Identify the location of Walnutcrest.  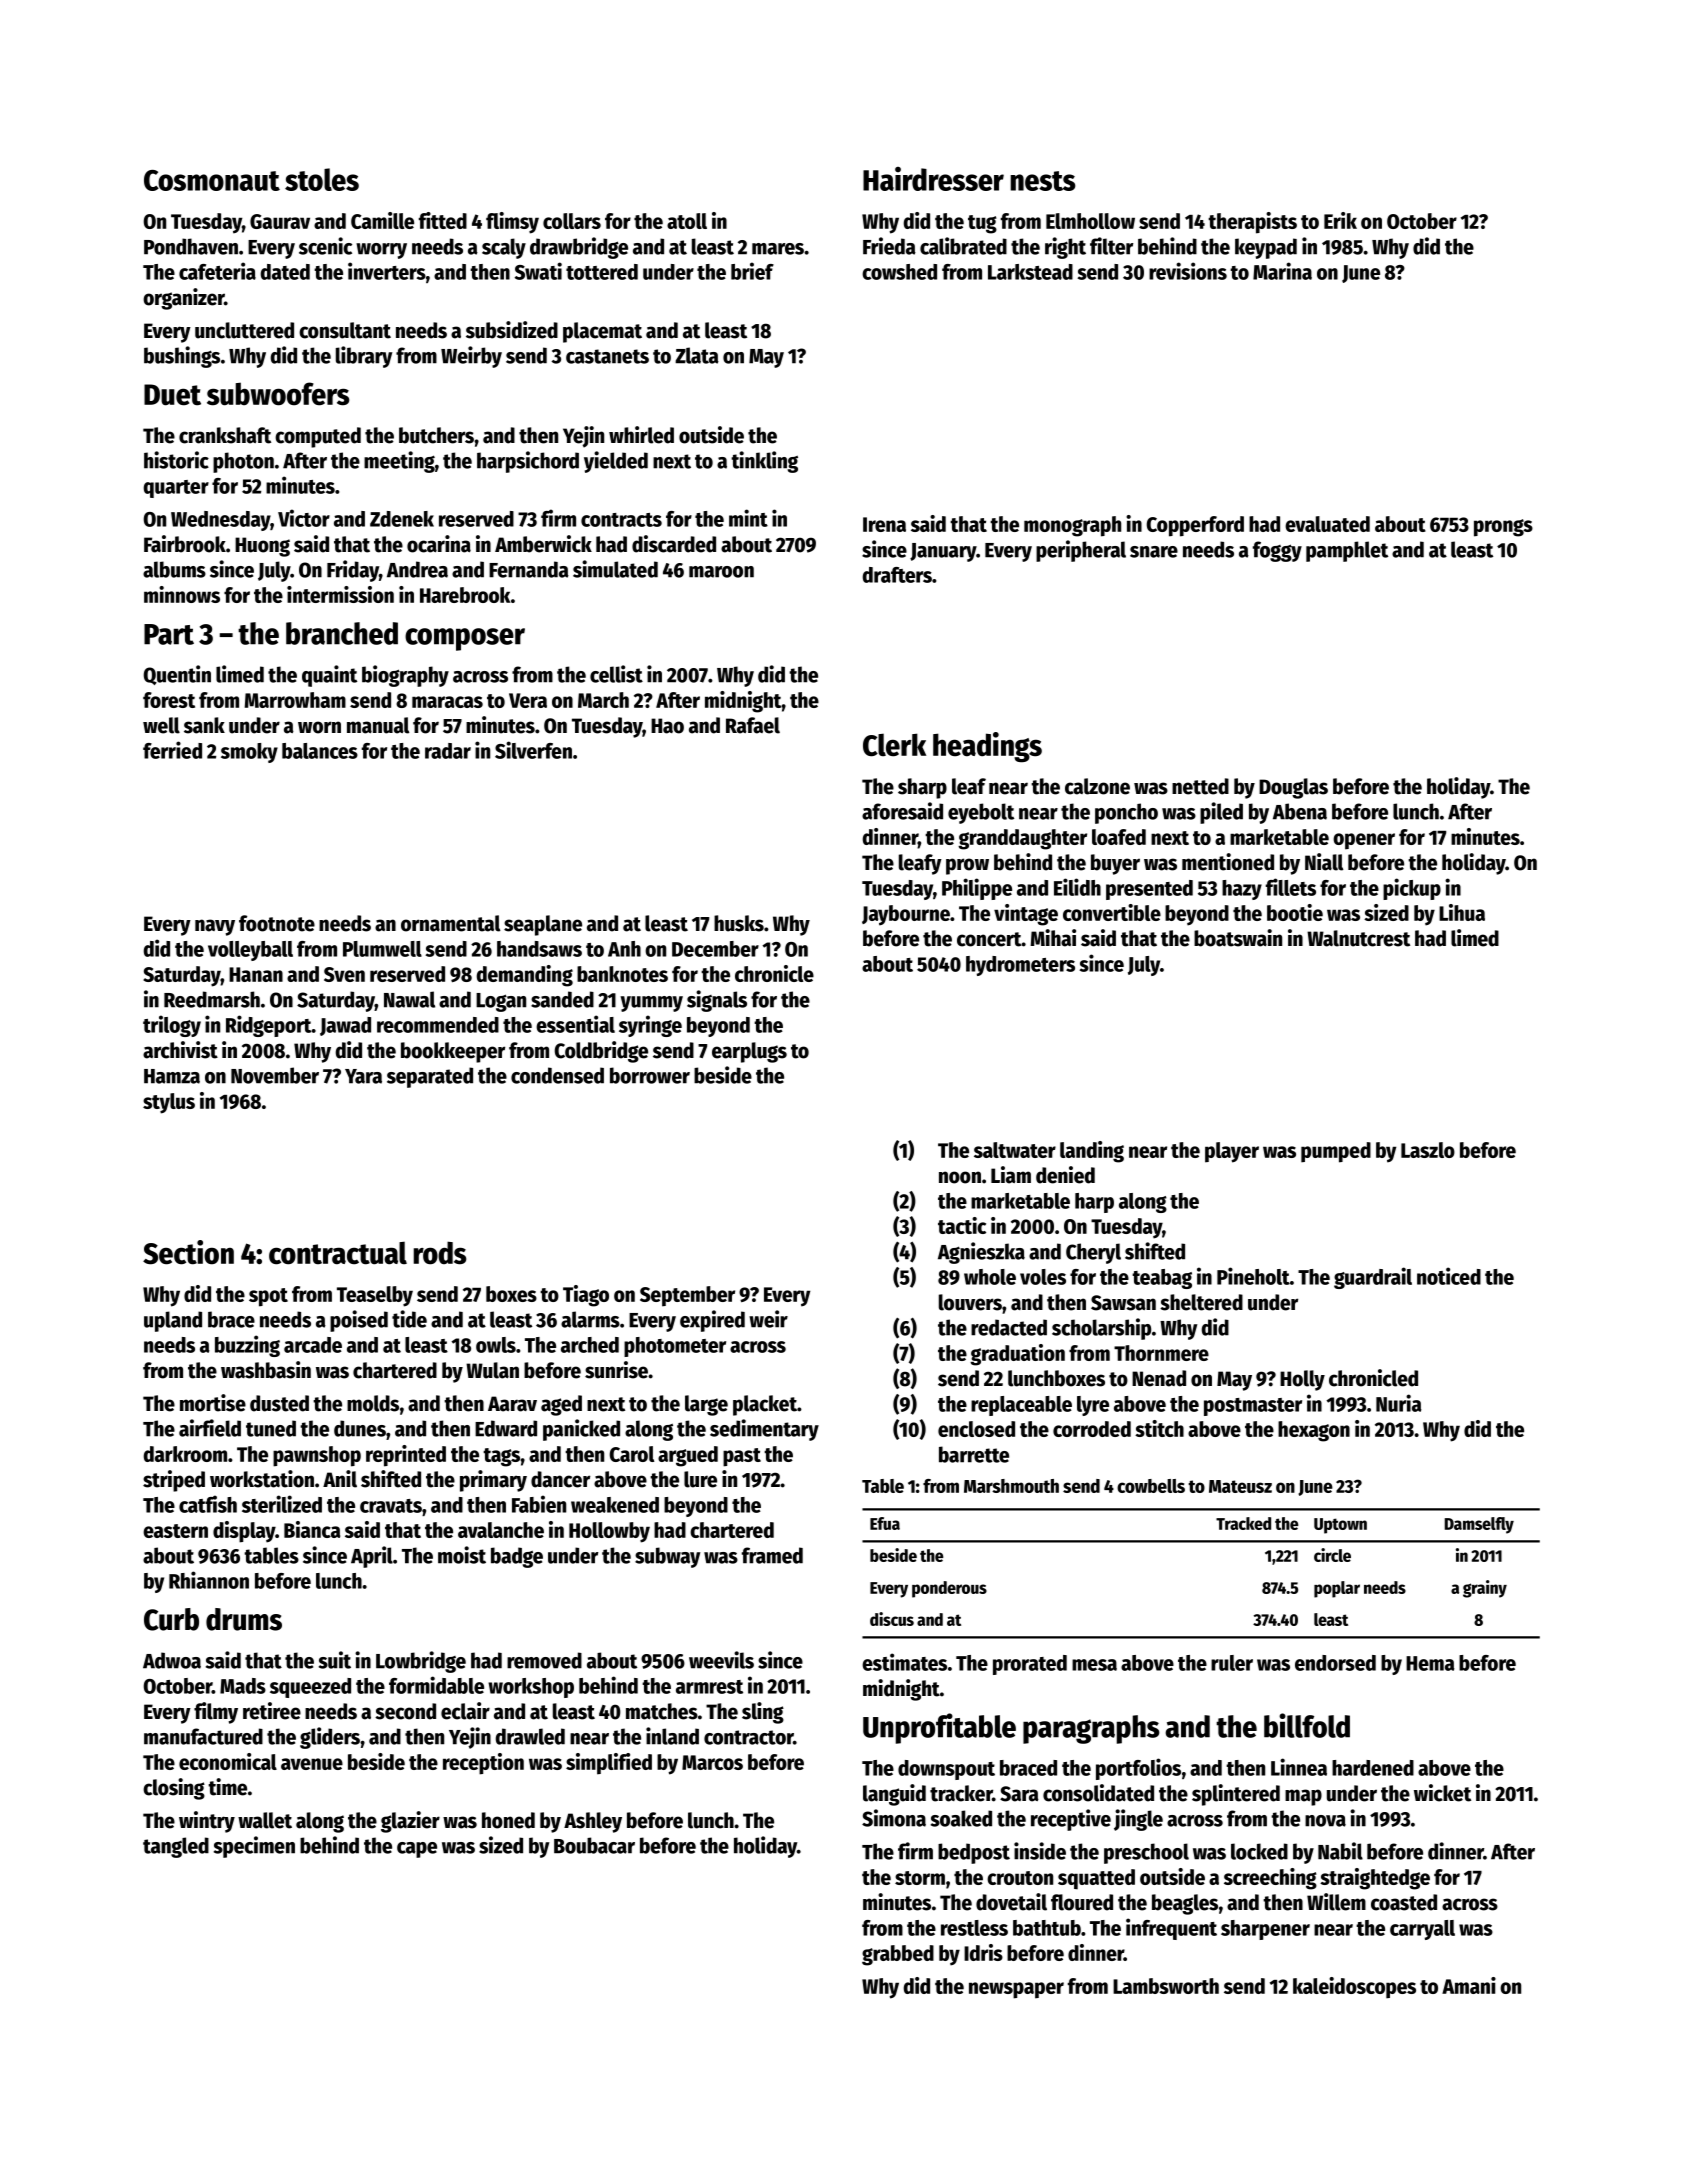
(1358, 938).
